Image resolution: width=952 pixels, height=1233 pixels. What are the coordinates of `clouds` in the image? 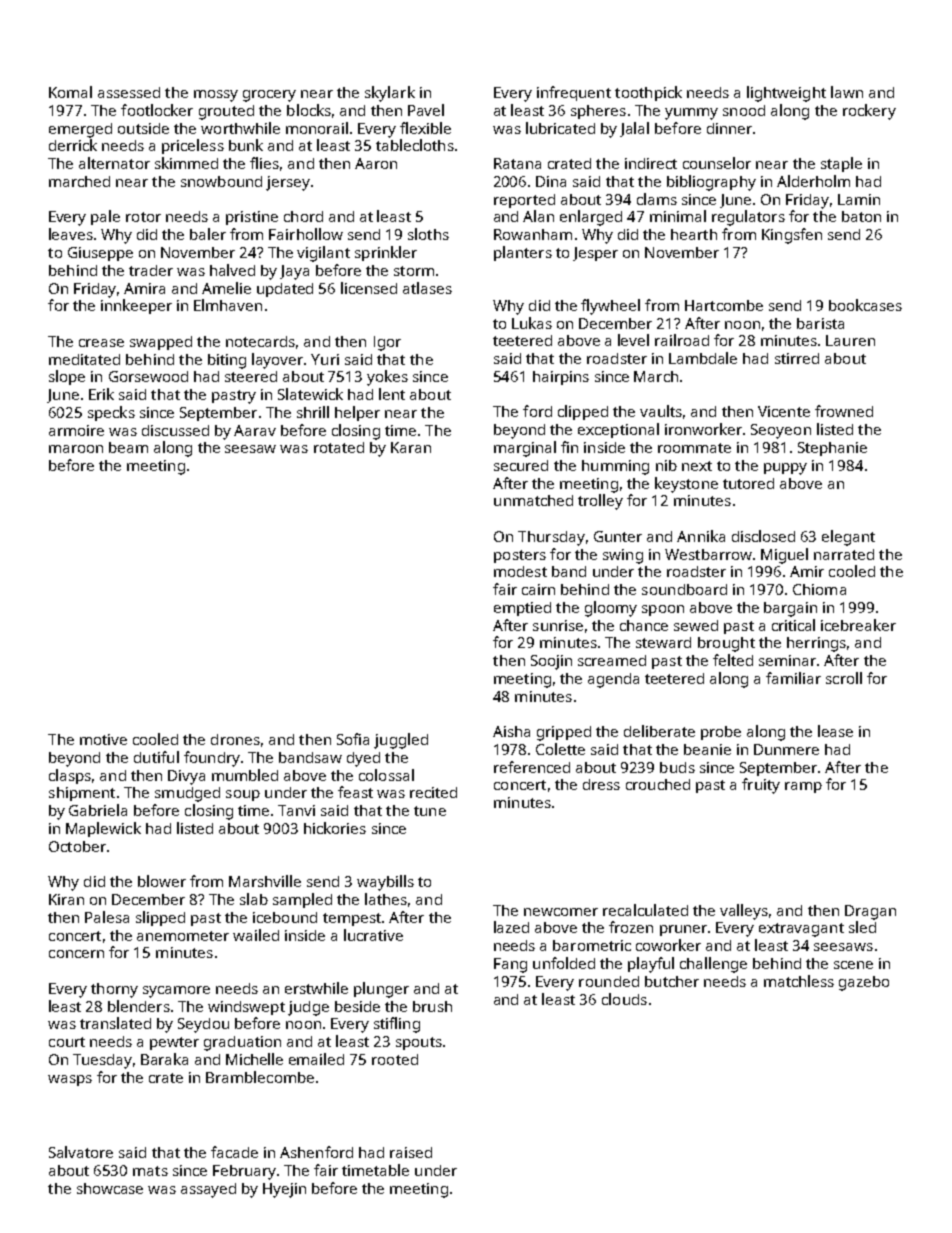 It's located at (624, 999).
